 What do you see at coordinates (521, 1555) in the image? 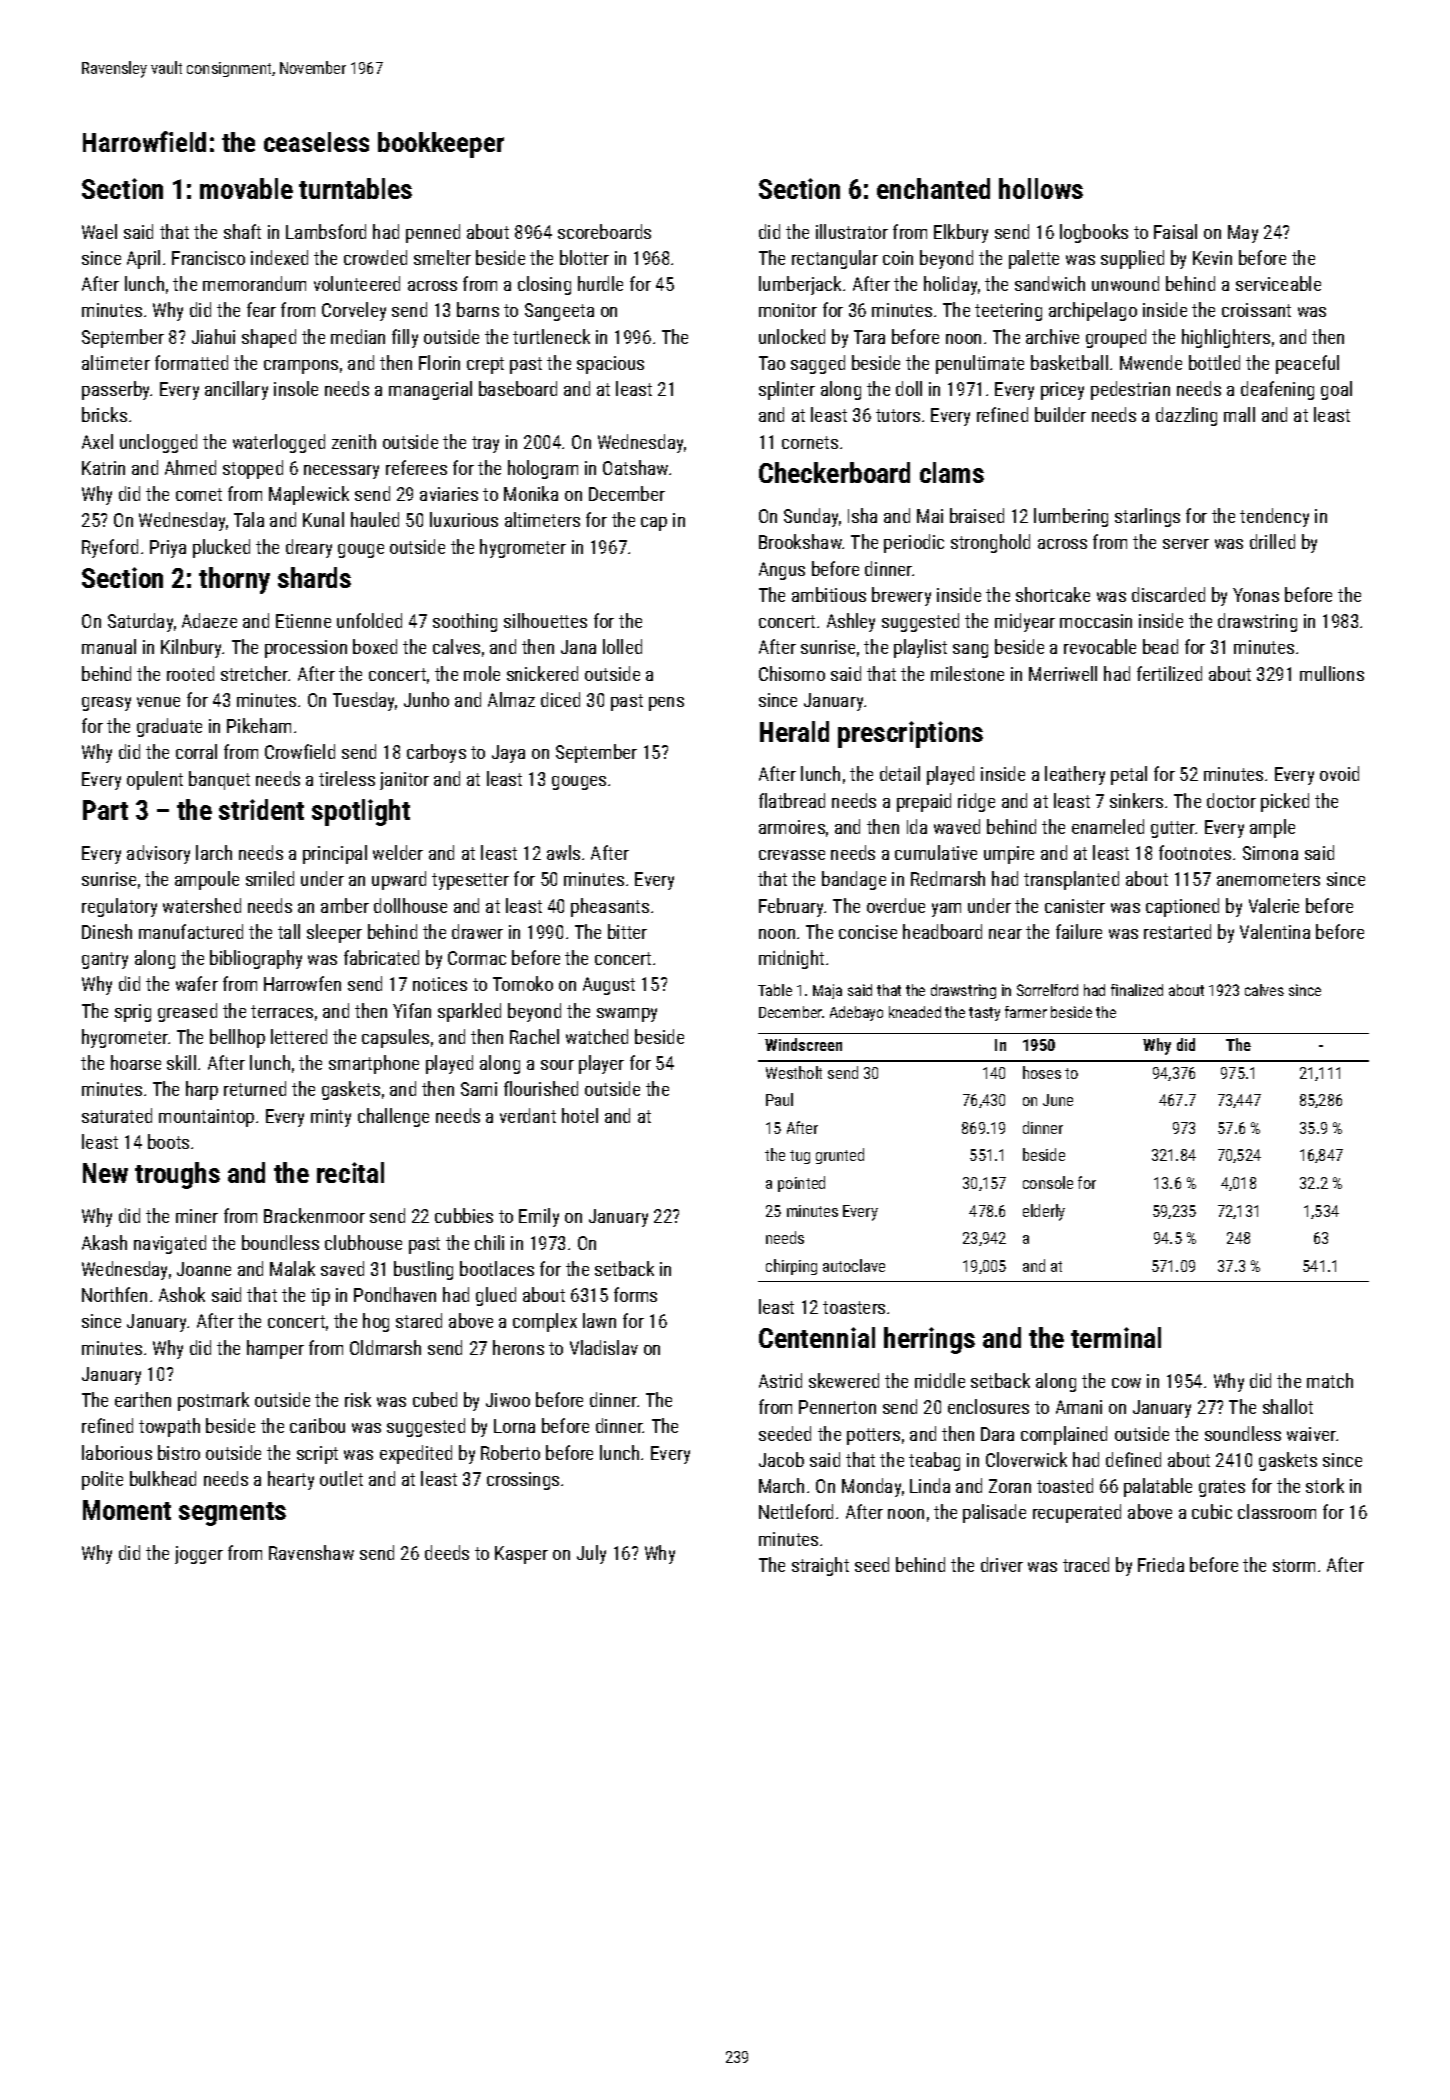
I see `Kasper` at bounding box center [521, 1555].
